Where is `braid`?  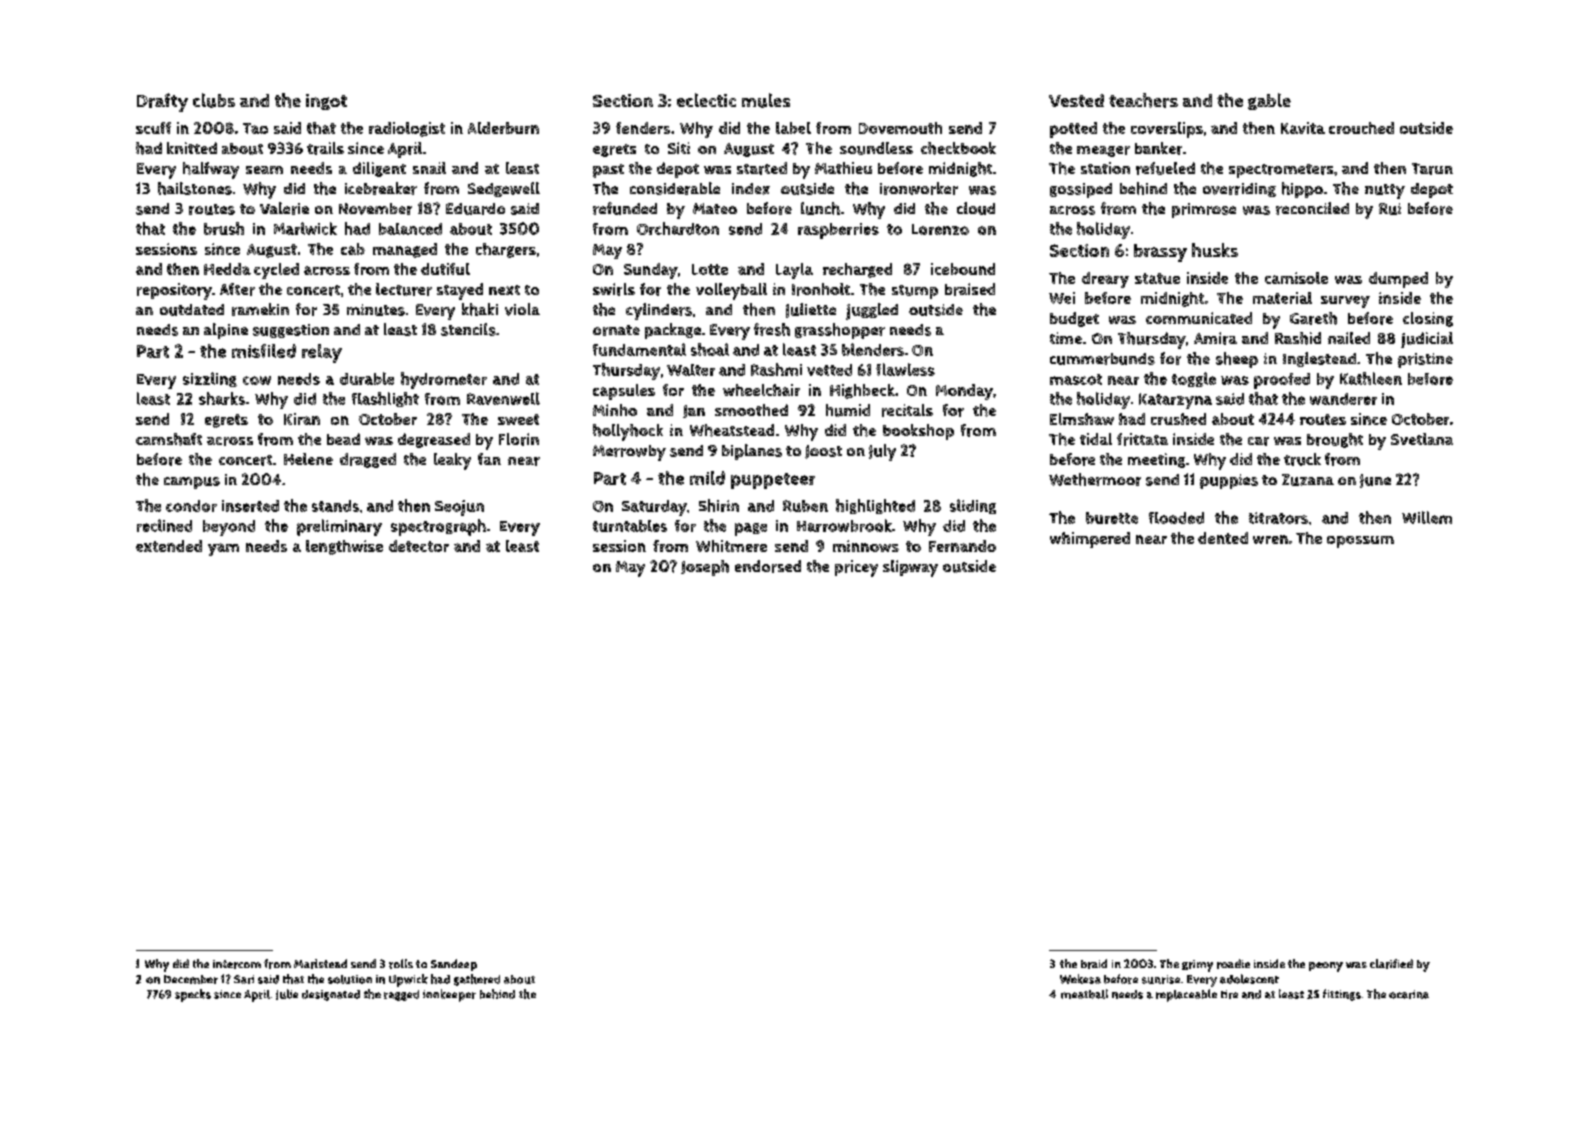 braid is located at coordinates (1094, 964).
